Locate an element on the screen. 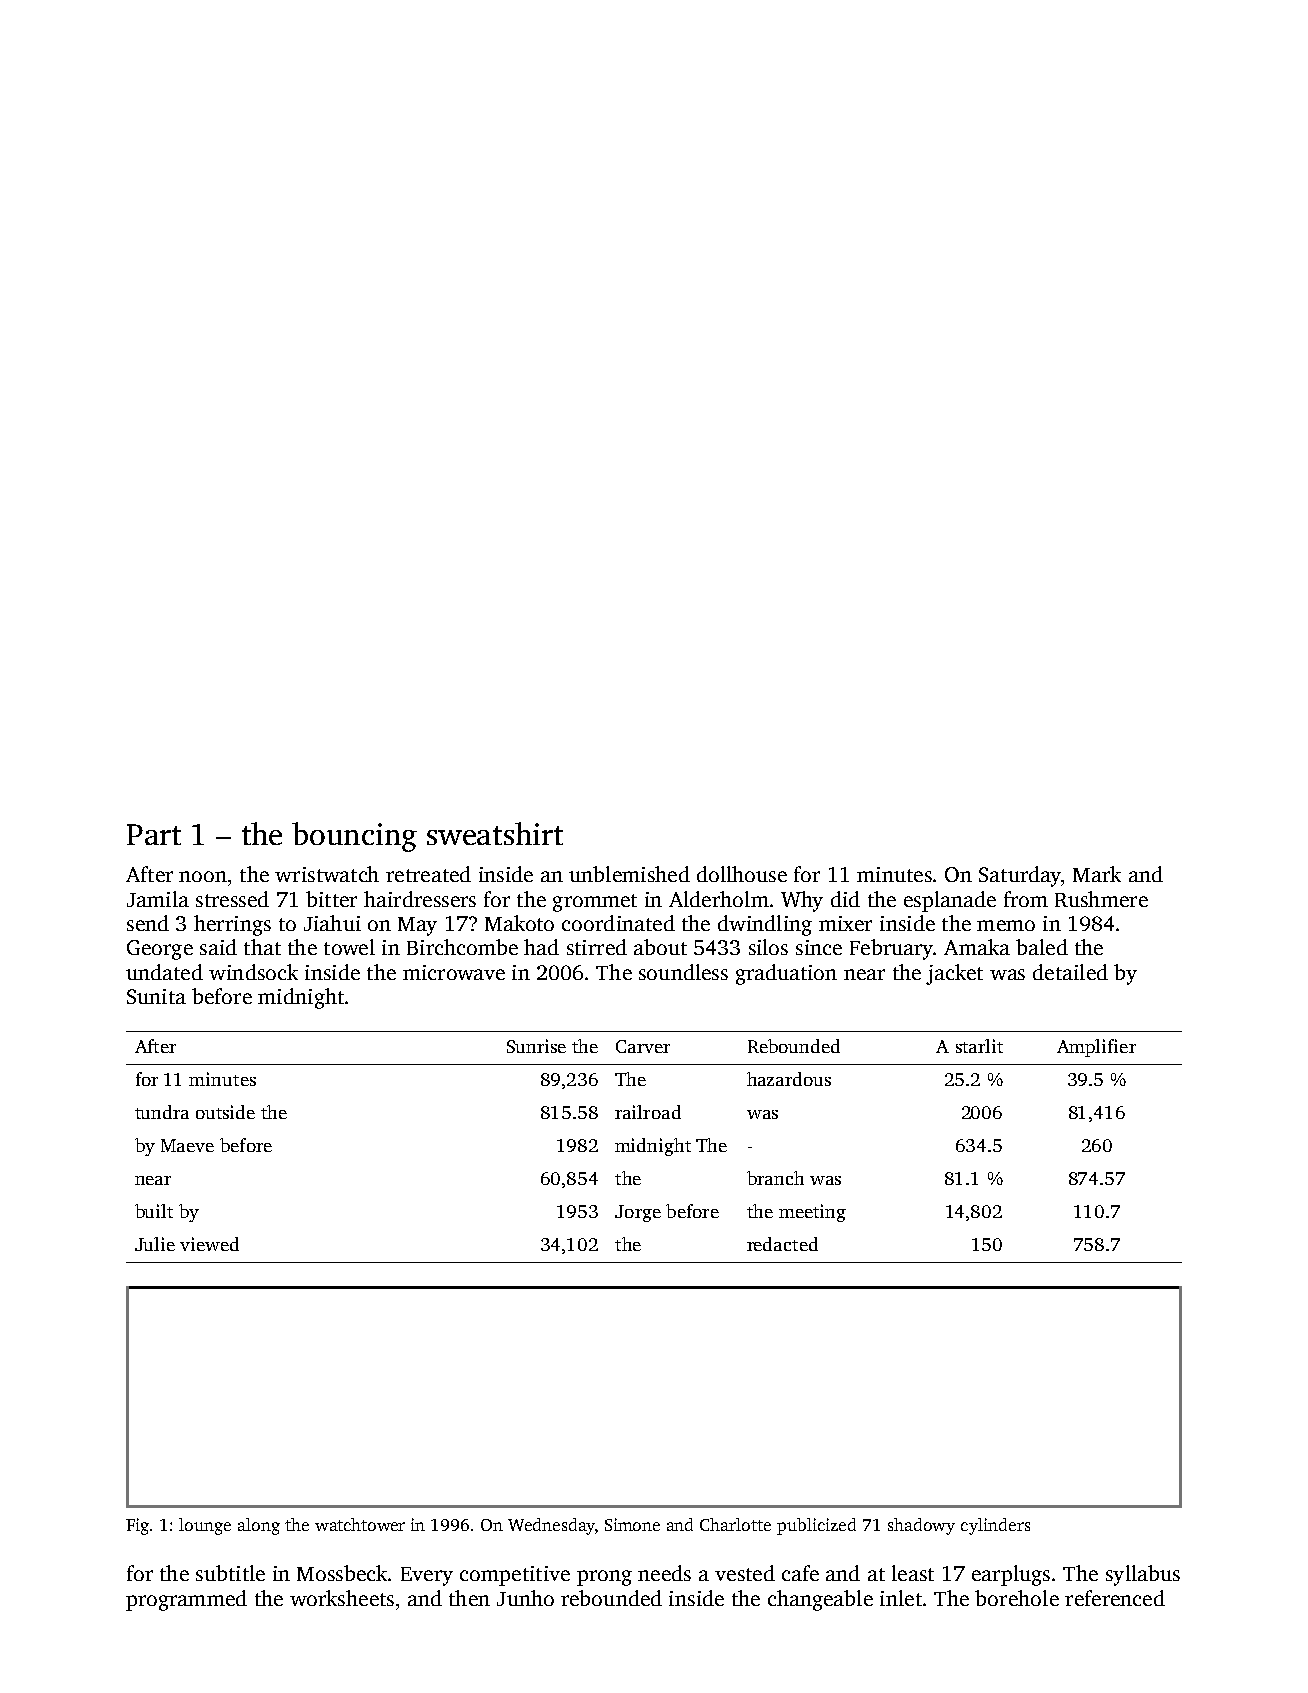 Image resolution: width=1308 pixels, height=1693 pixels. Jorge is located at coordinates (638, 1213).
